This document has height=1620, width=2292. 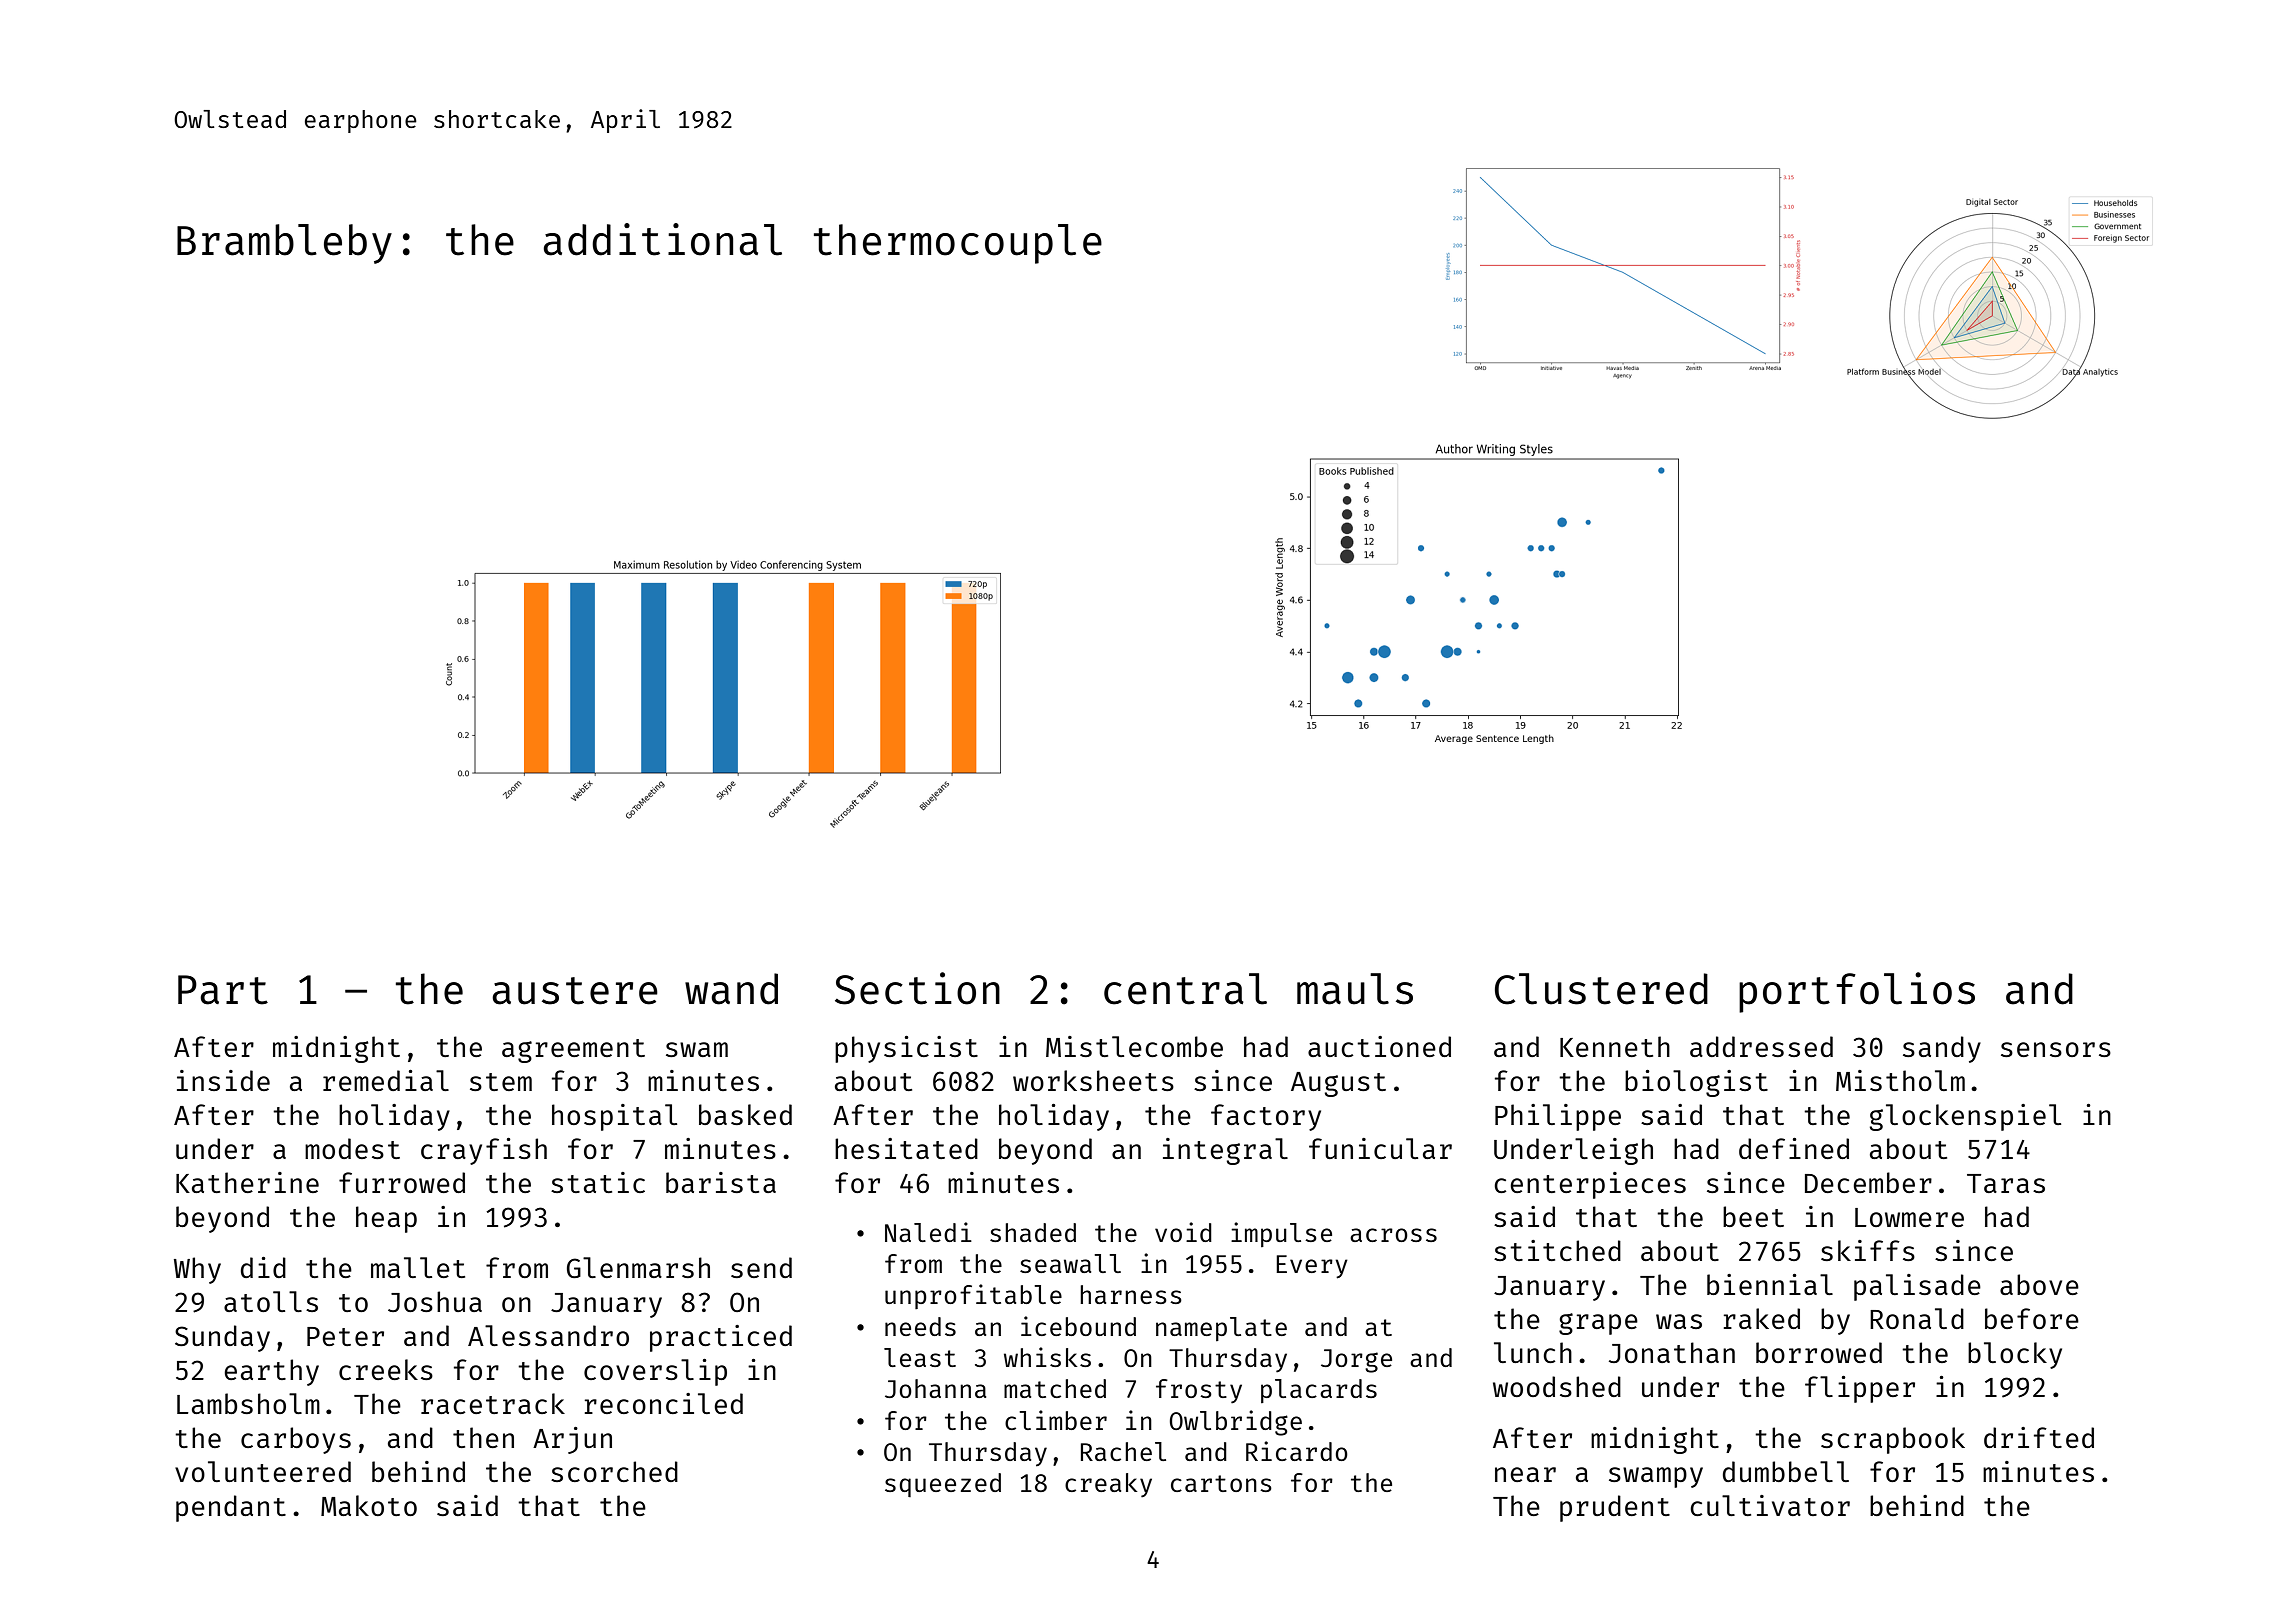 I want to click on Section, so click(x=917, y=988).
